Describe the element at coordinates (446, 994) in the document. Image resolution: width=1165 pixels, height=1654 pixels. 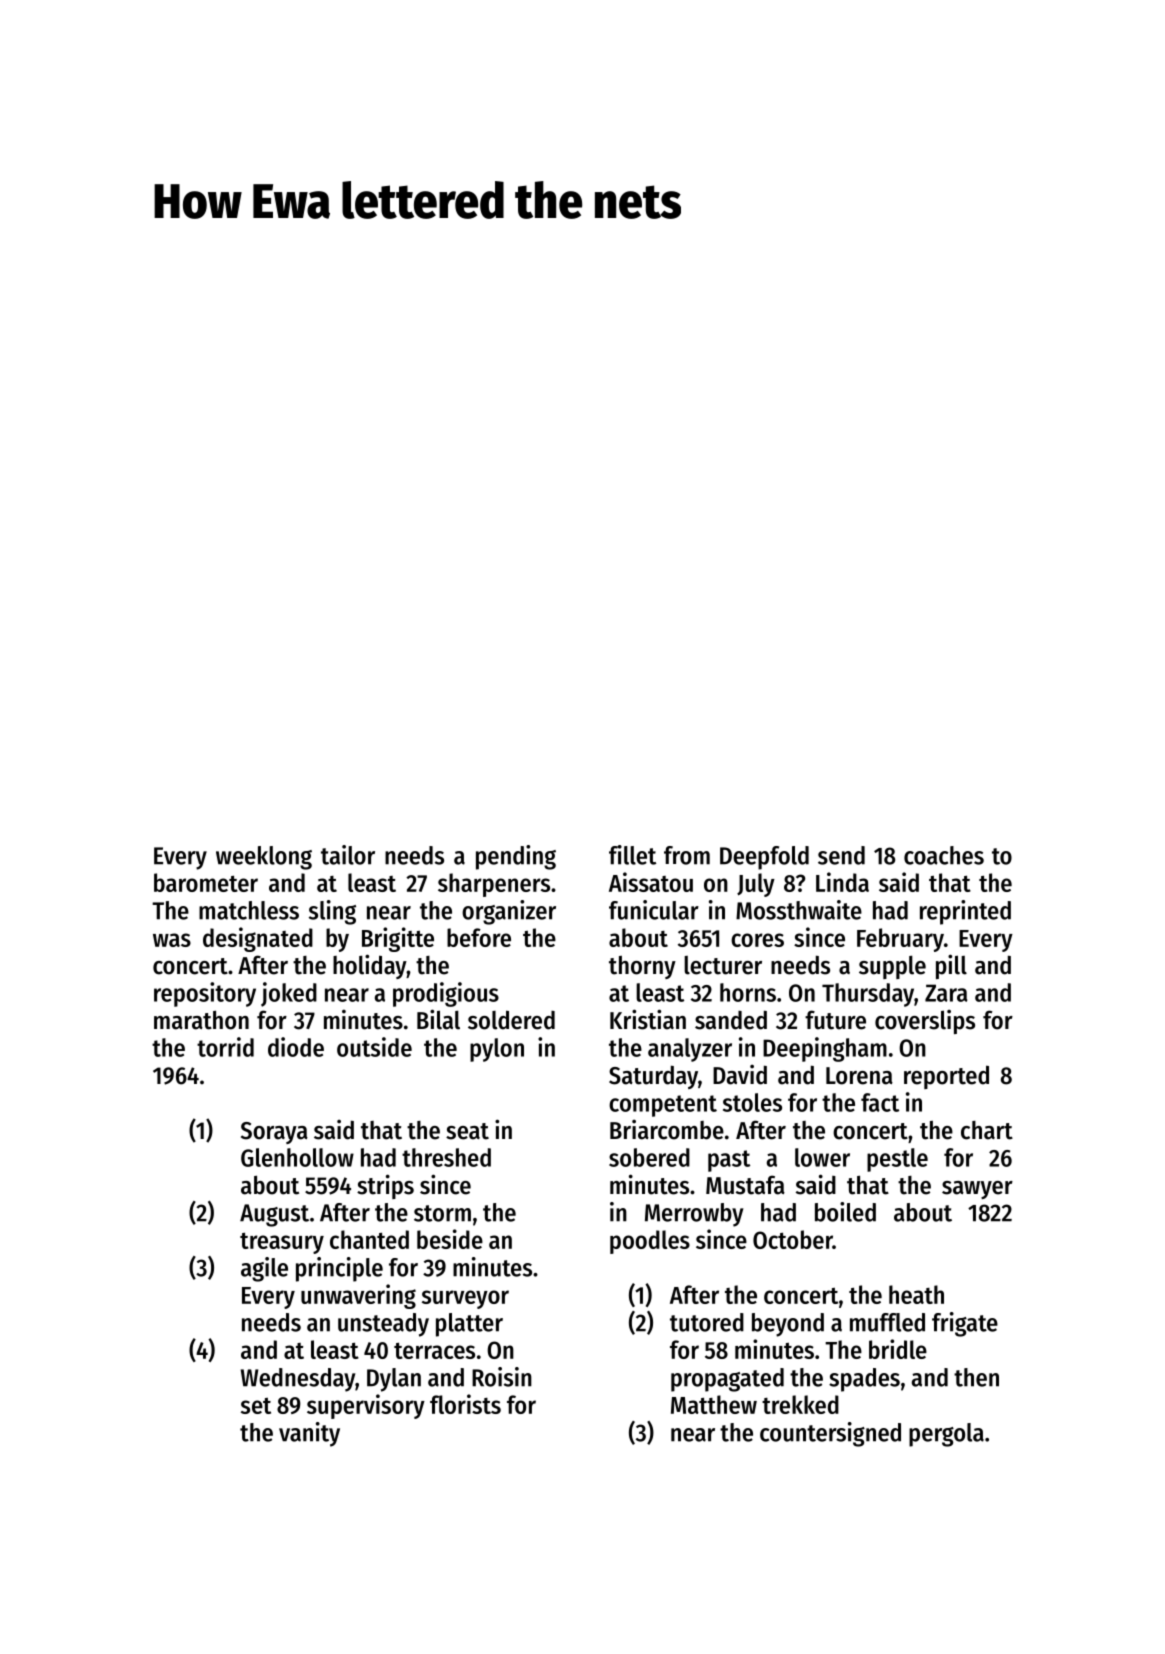
I see `prodigious` at that location.
